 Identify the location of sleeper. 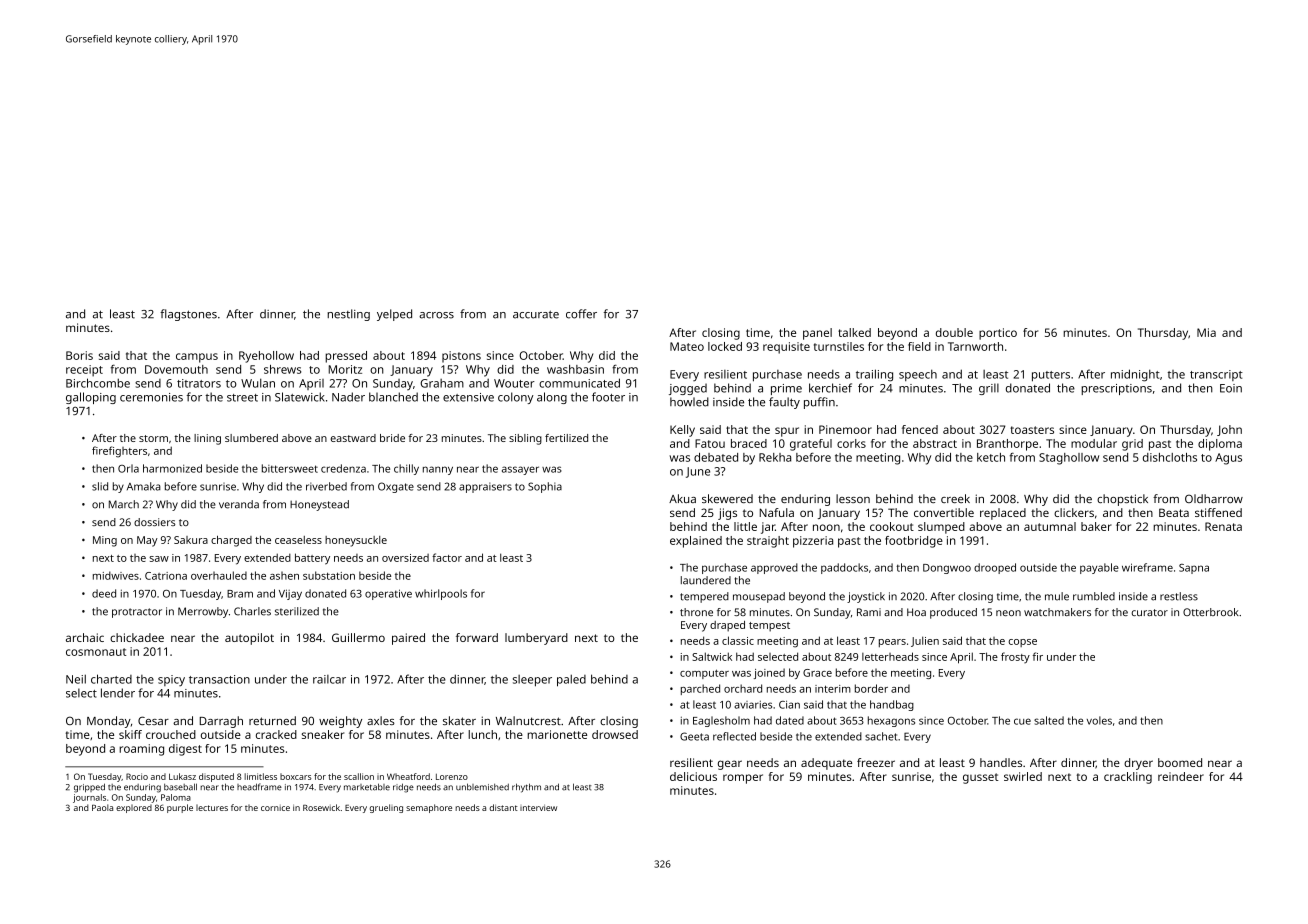
(532, 681).
